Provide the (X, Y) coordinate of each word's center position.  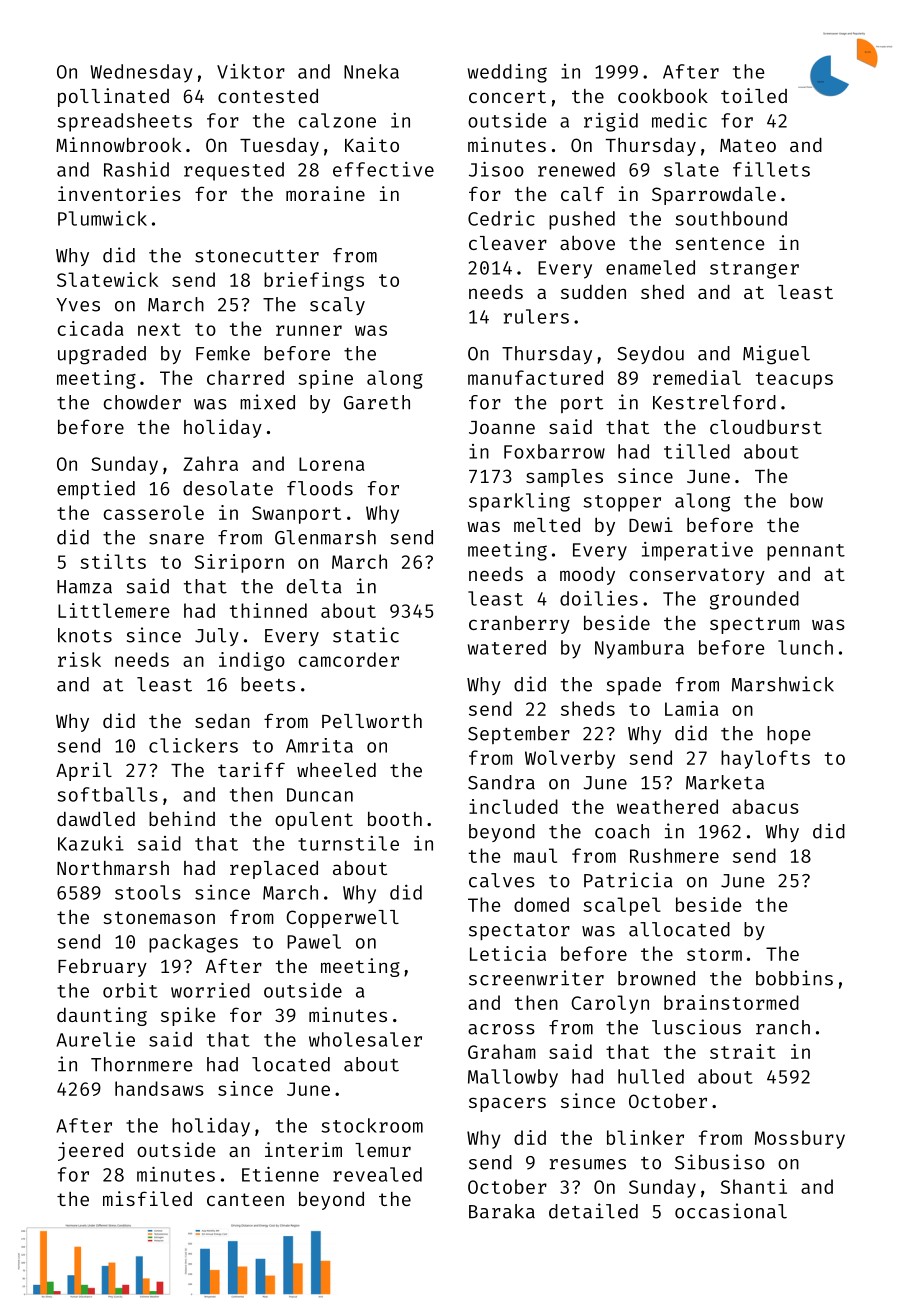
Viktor (251, 71)
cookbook (663, 95)
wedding (507, 73)
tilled (697, 451)
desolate (228, 488)
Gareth (377, 402)
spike (188, 1016)
